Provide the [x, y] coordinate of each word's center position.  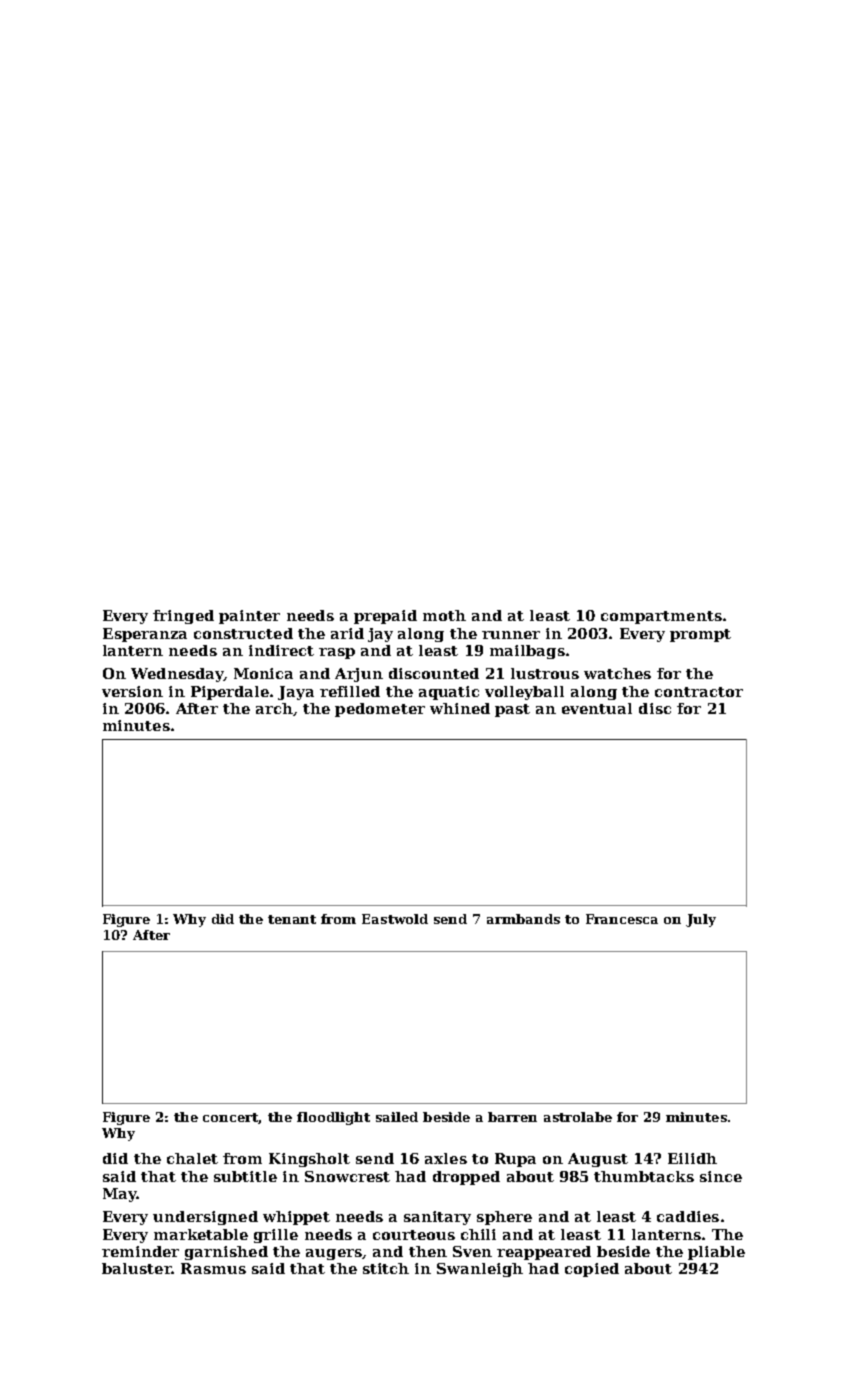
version [132, 691]
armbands [523, 919]
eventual [597, 708]
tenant [292, 919]
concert [231, 1118]
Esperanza [145, 635]
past [512, 710]
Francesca [622, 919]
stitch [386, 1268]
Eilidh [692, 1158]
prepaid [385, 617]
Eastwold [395, 919]
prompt [700, 635]
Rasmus [213, 1268]
